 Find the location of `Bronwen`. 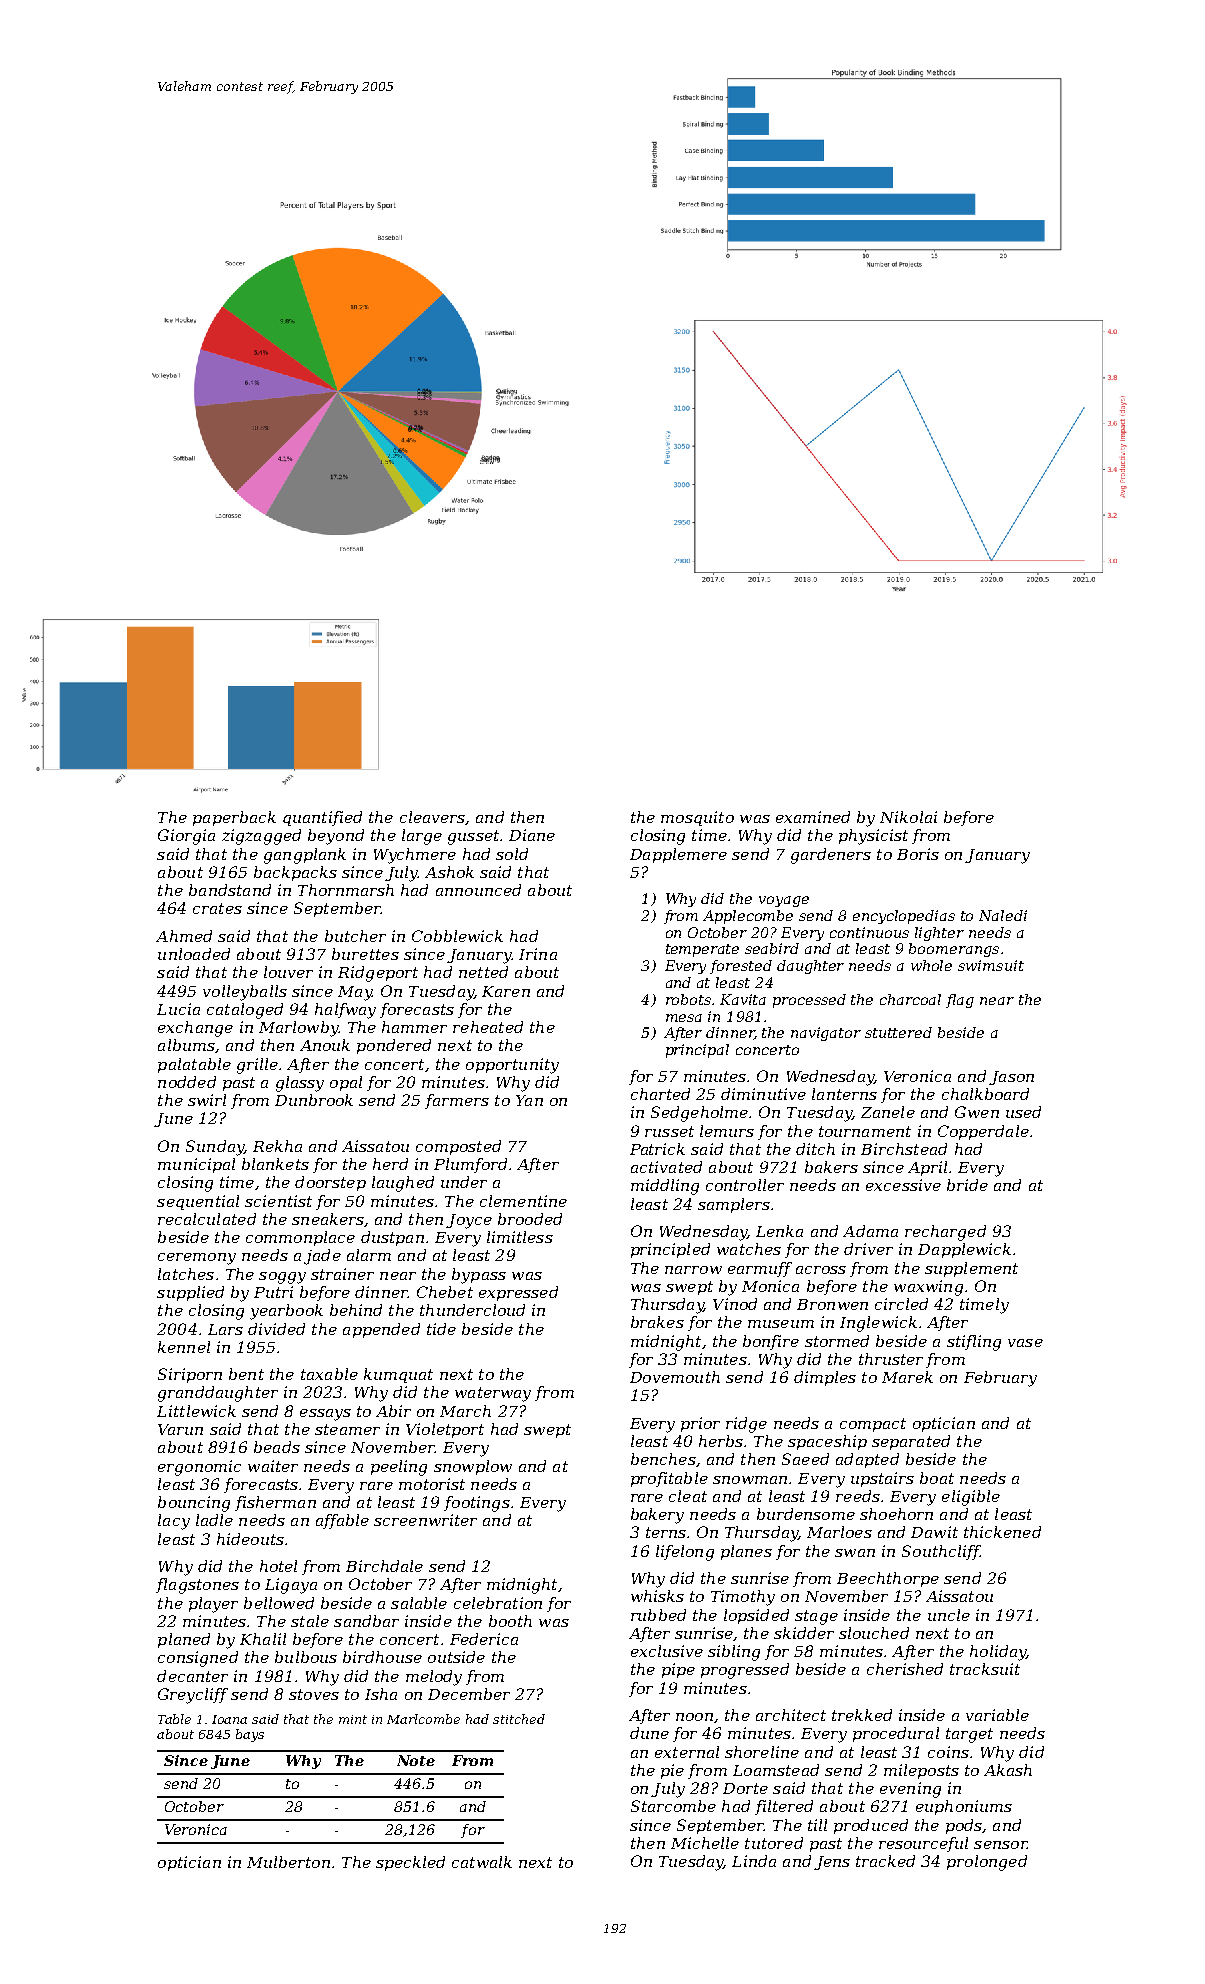

Bronwen is located at coordinates (832, 1304).
